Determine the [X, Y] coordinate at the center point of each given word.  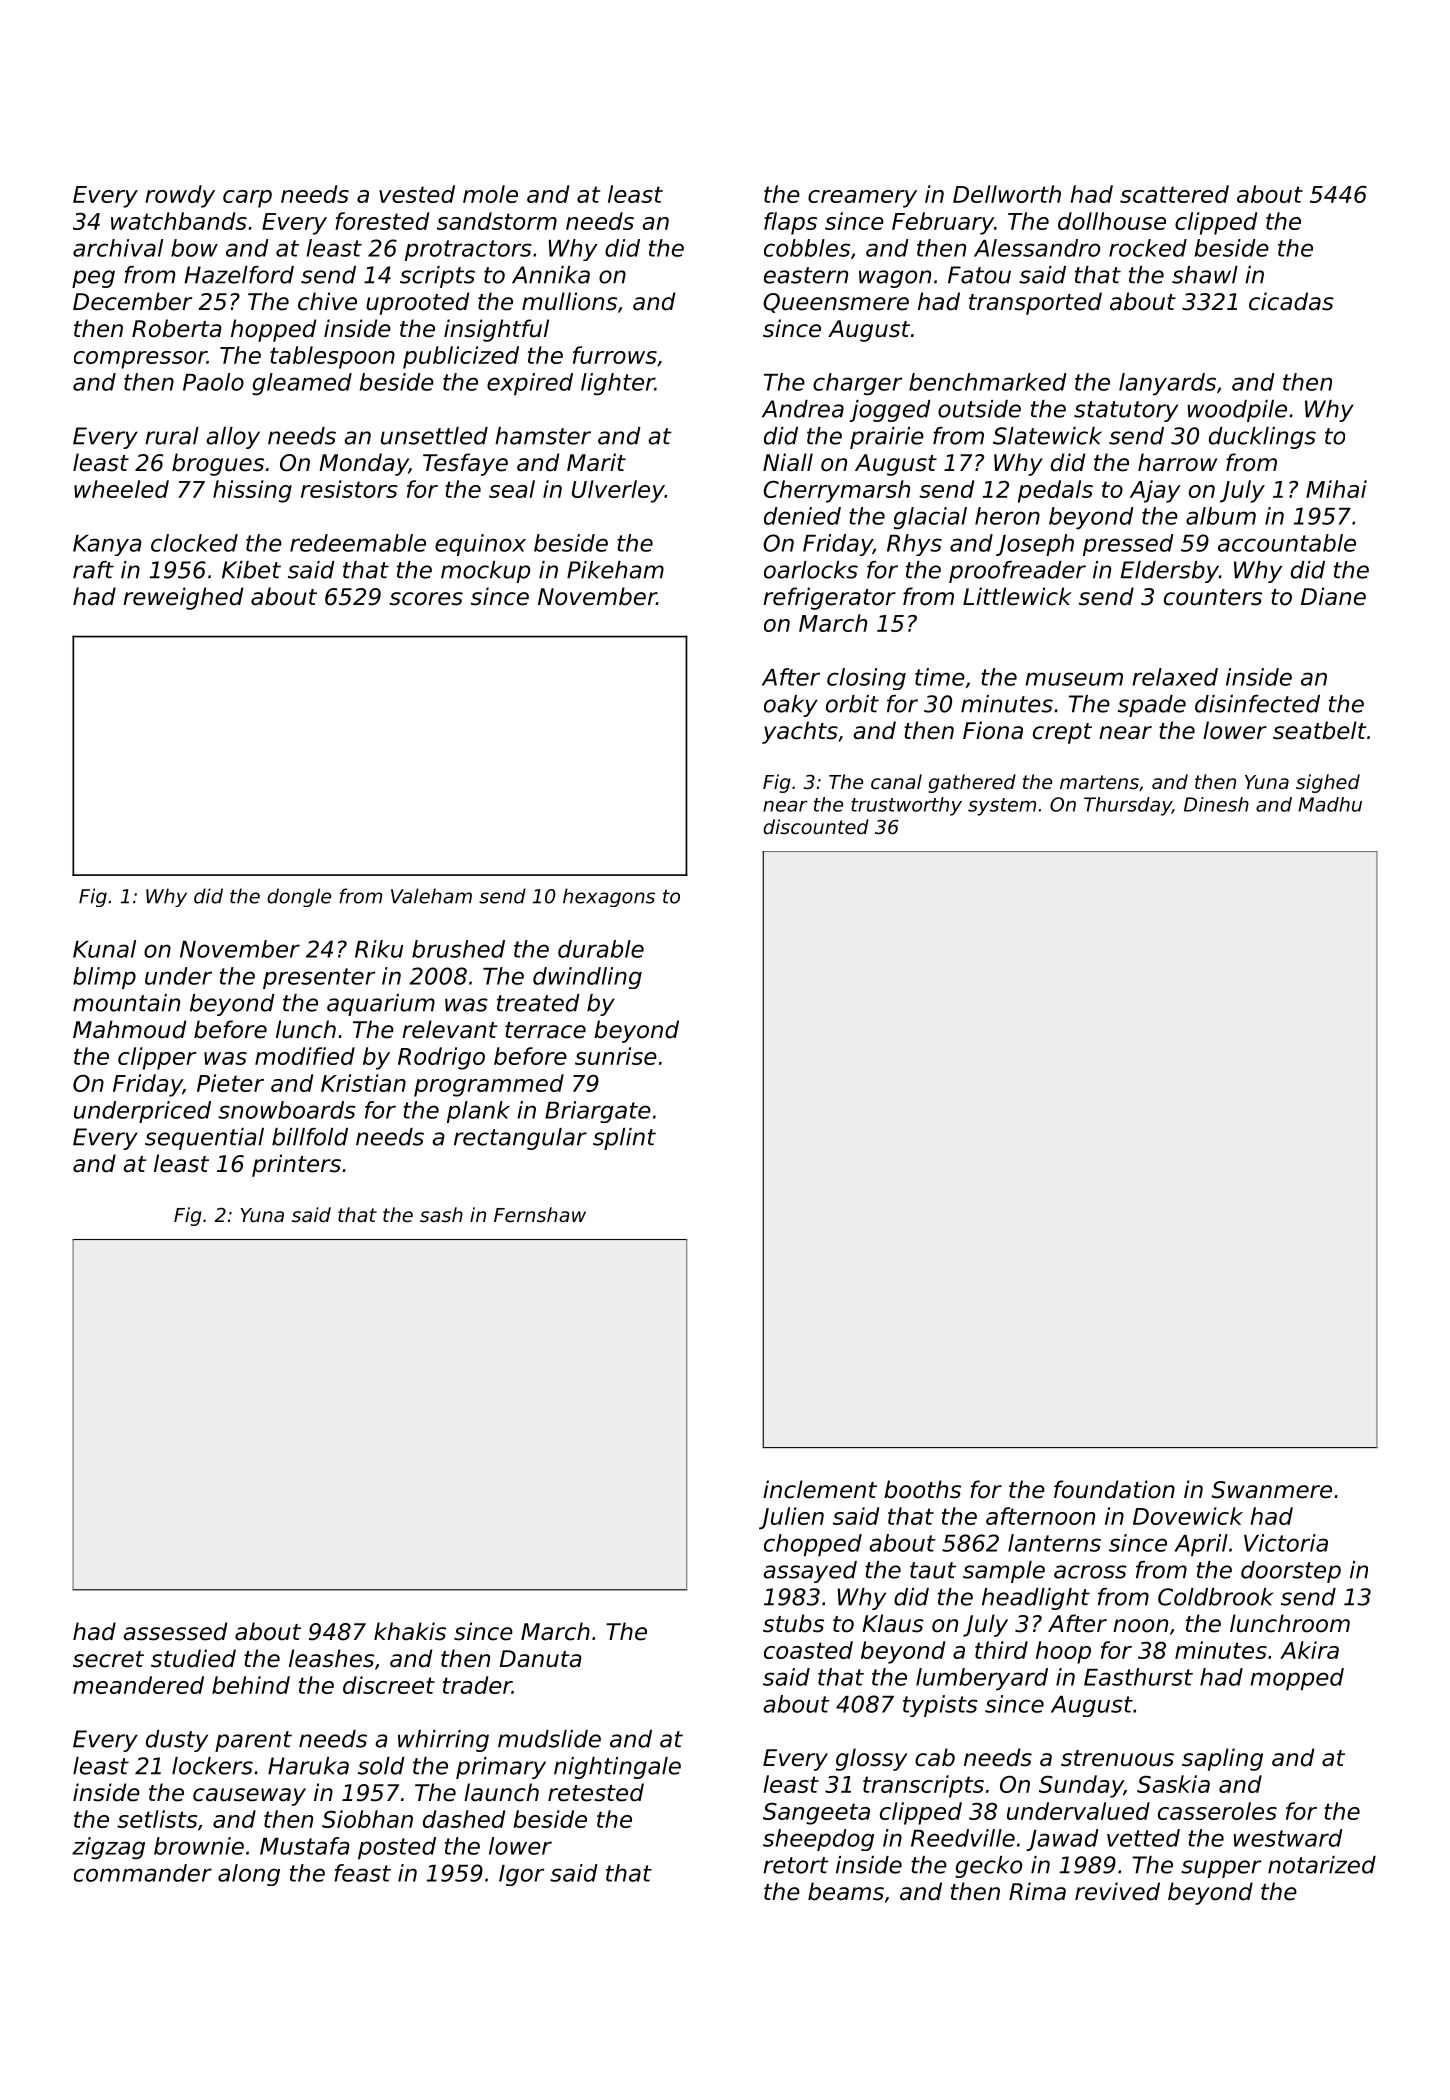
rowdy [180, 196]
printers [296, 1165]
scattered [1174, 194]
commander [143, 1873]
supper [1221, 1869]
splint [624, 1139]
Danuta [540, 1659]
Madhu [1330, 804]
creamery [862, 199]
